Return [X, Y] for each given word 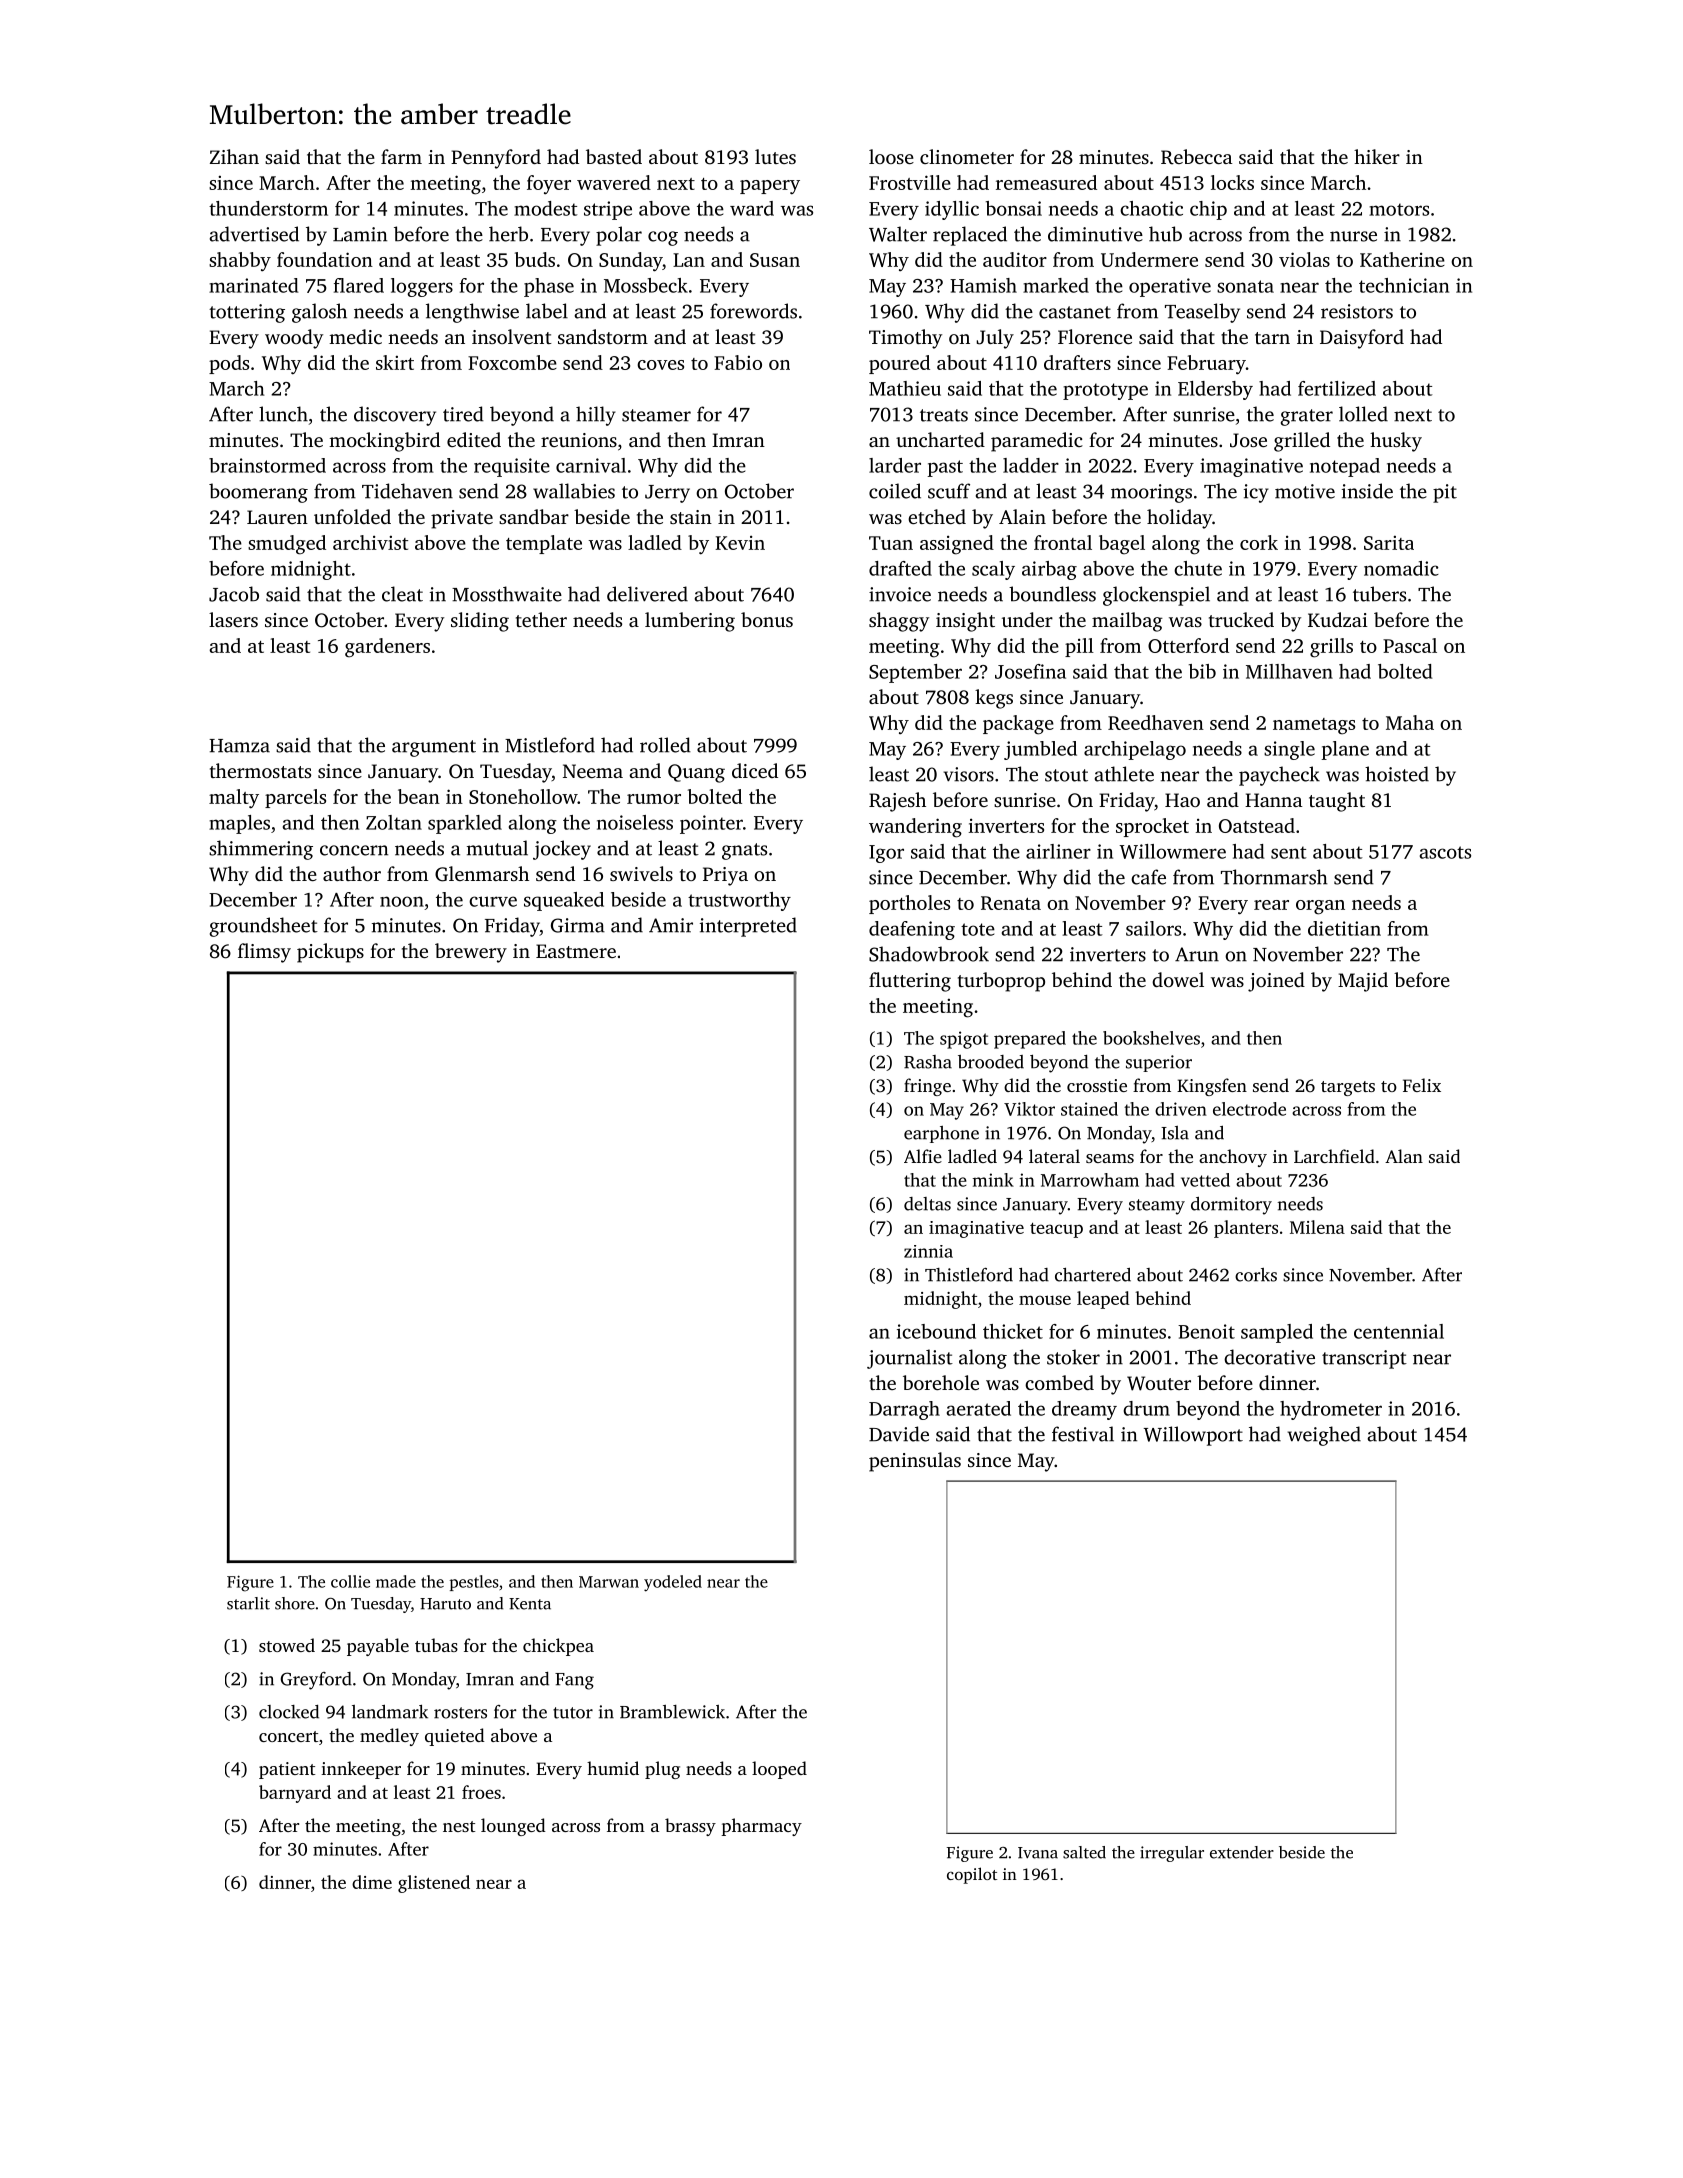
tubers [1379, 594]
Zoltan [394, 822]
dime [372, 1882]
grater [1307, 417]
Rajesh [897, 802]
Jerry [667, 494]
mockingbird [384, 442]
